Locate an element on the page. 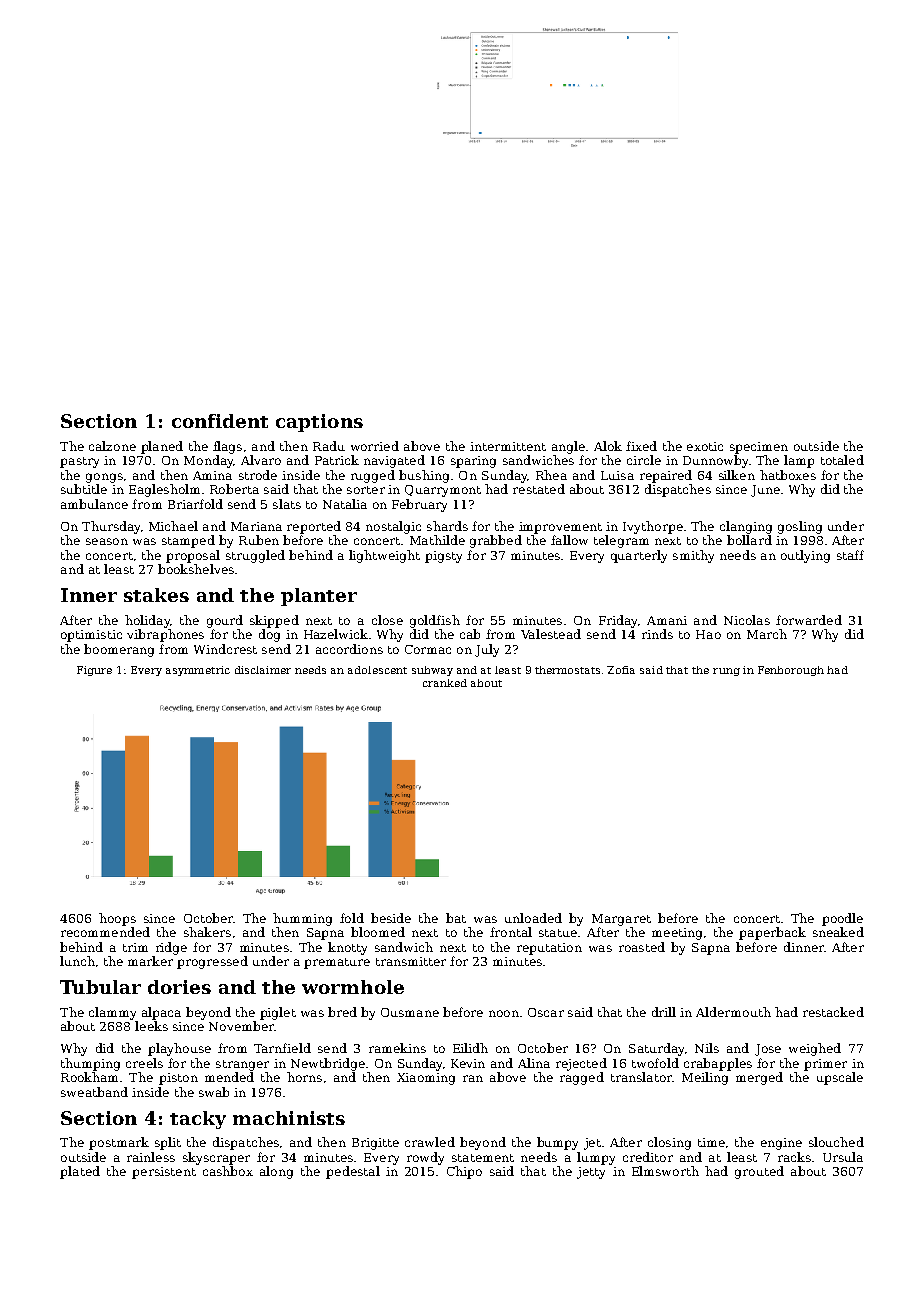 The height and width of the document is (1308, 924). poodle is located at coordinates (842, 919).
